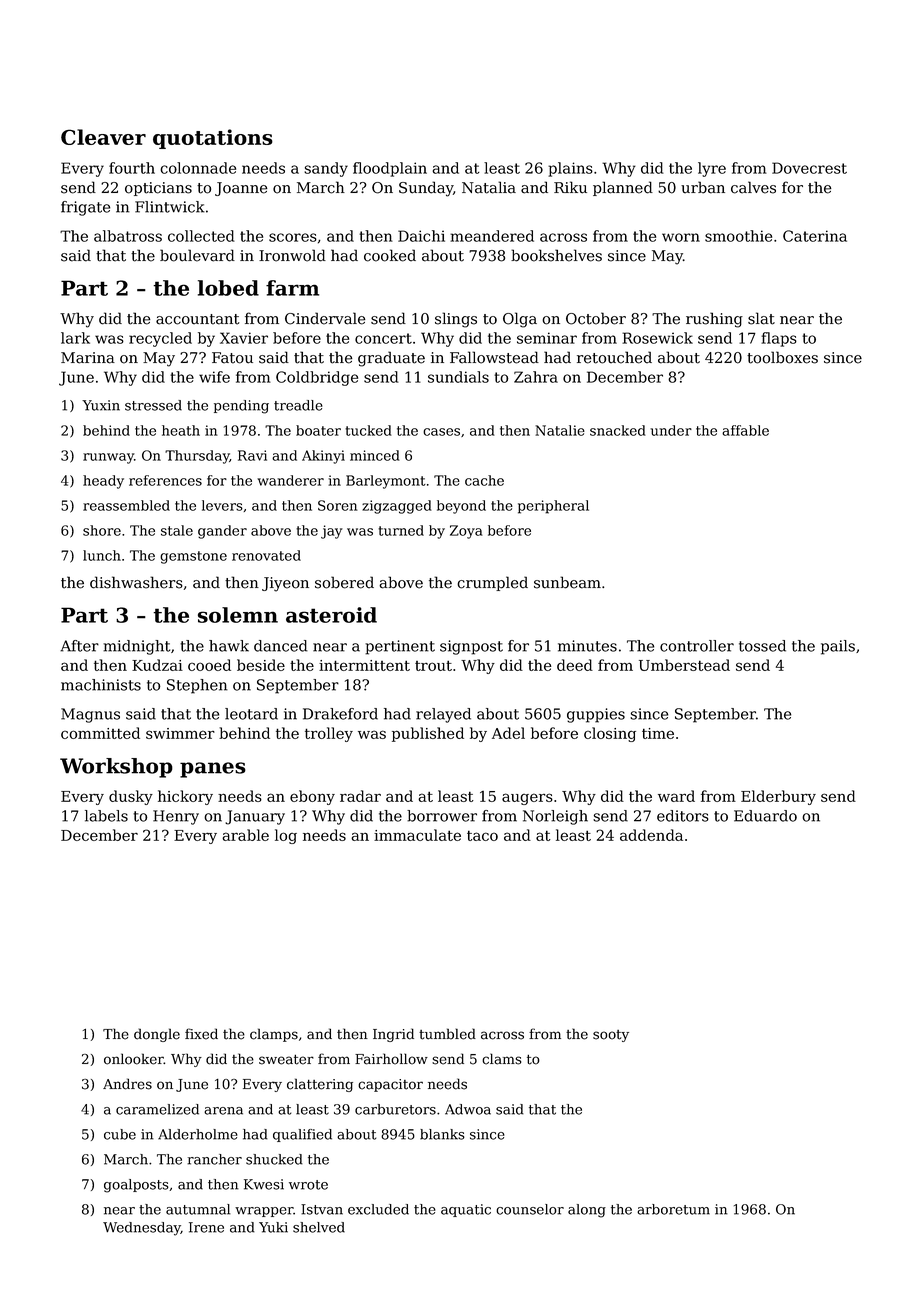 The image size is (924, 1314). Describe the element at coordinates (360, 796) in the image. I see `radar` at that location.
